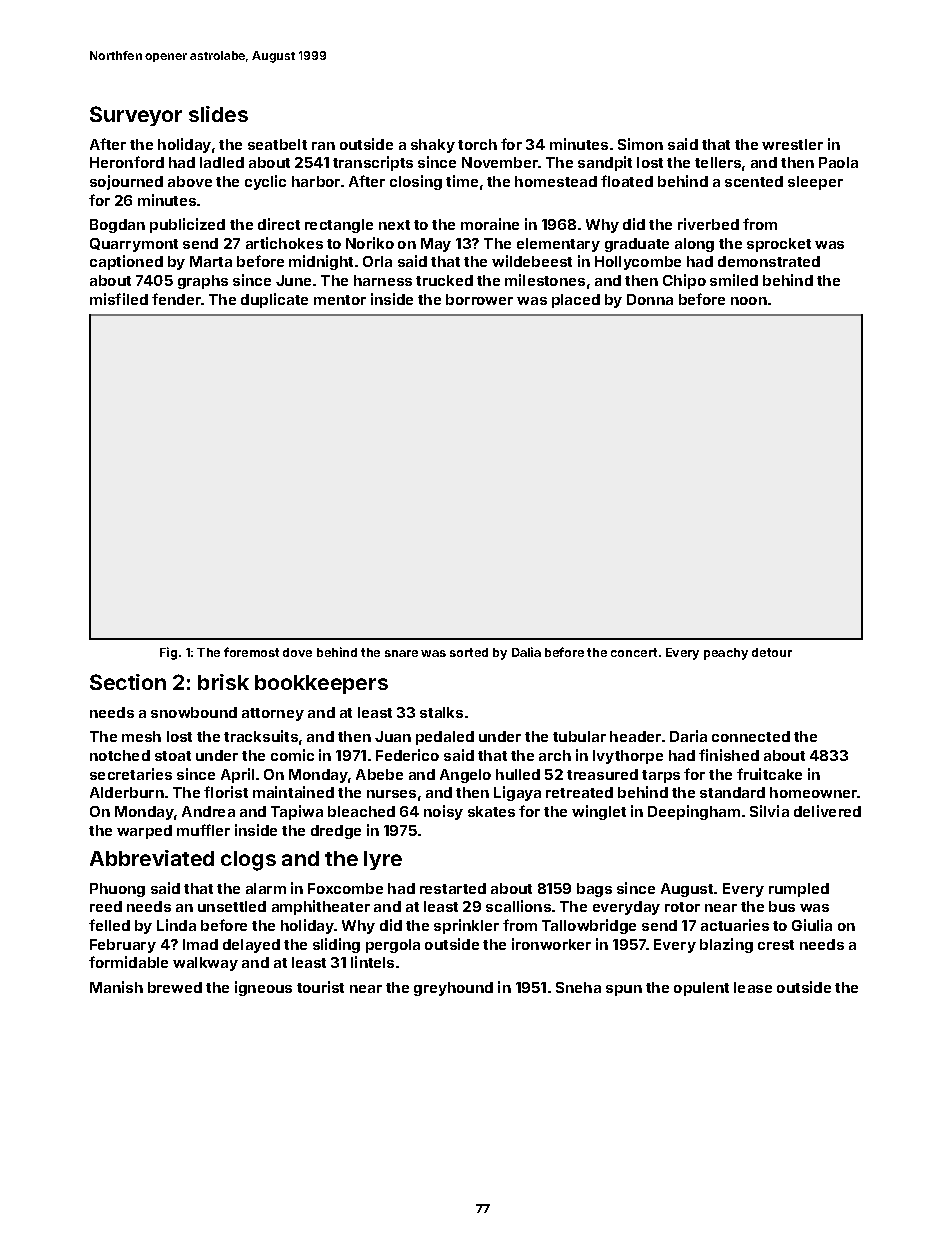  I want to click on Fig, so click(168, 653).
